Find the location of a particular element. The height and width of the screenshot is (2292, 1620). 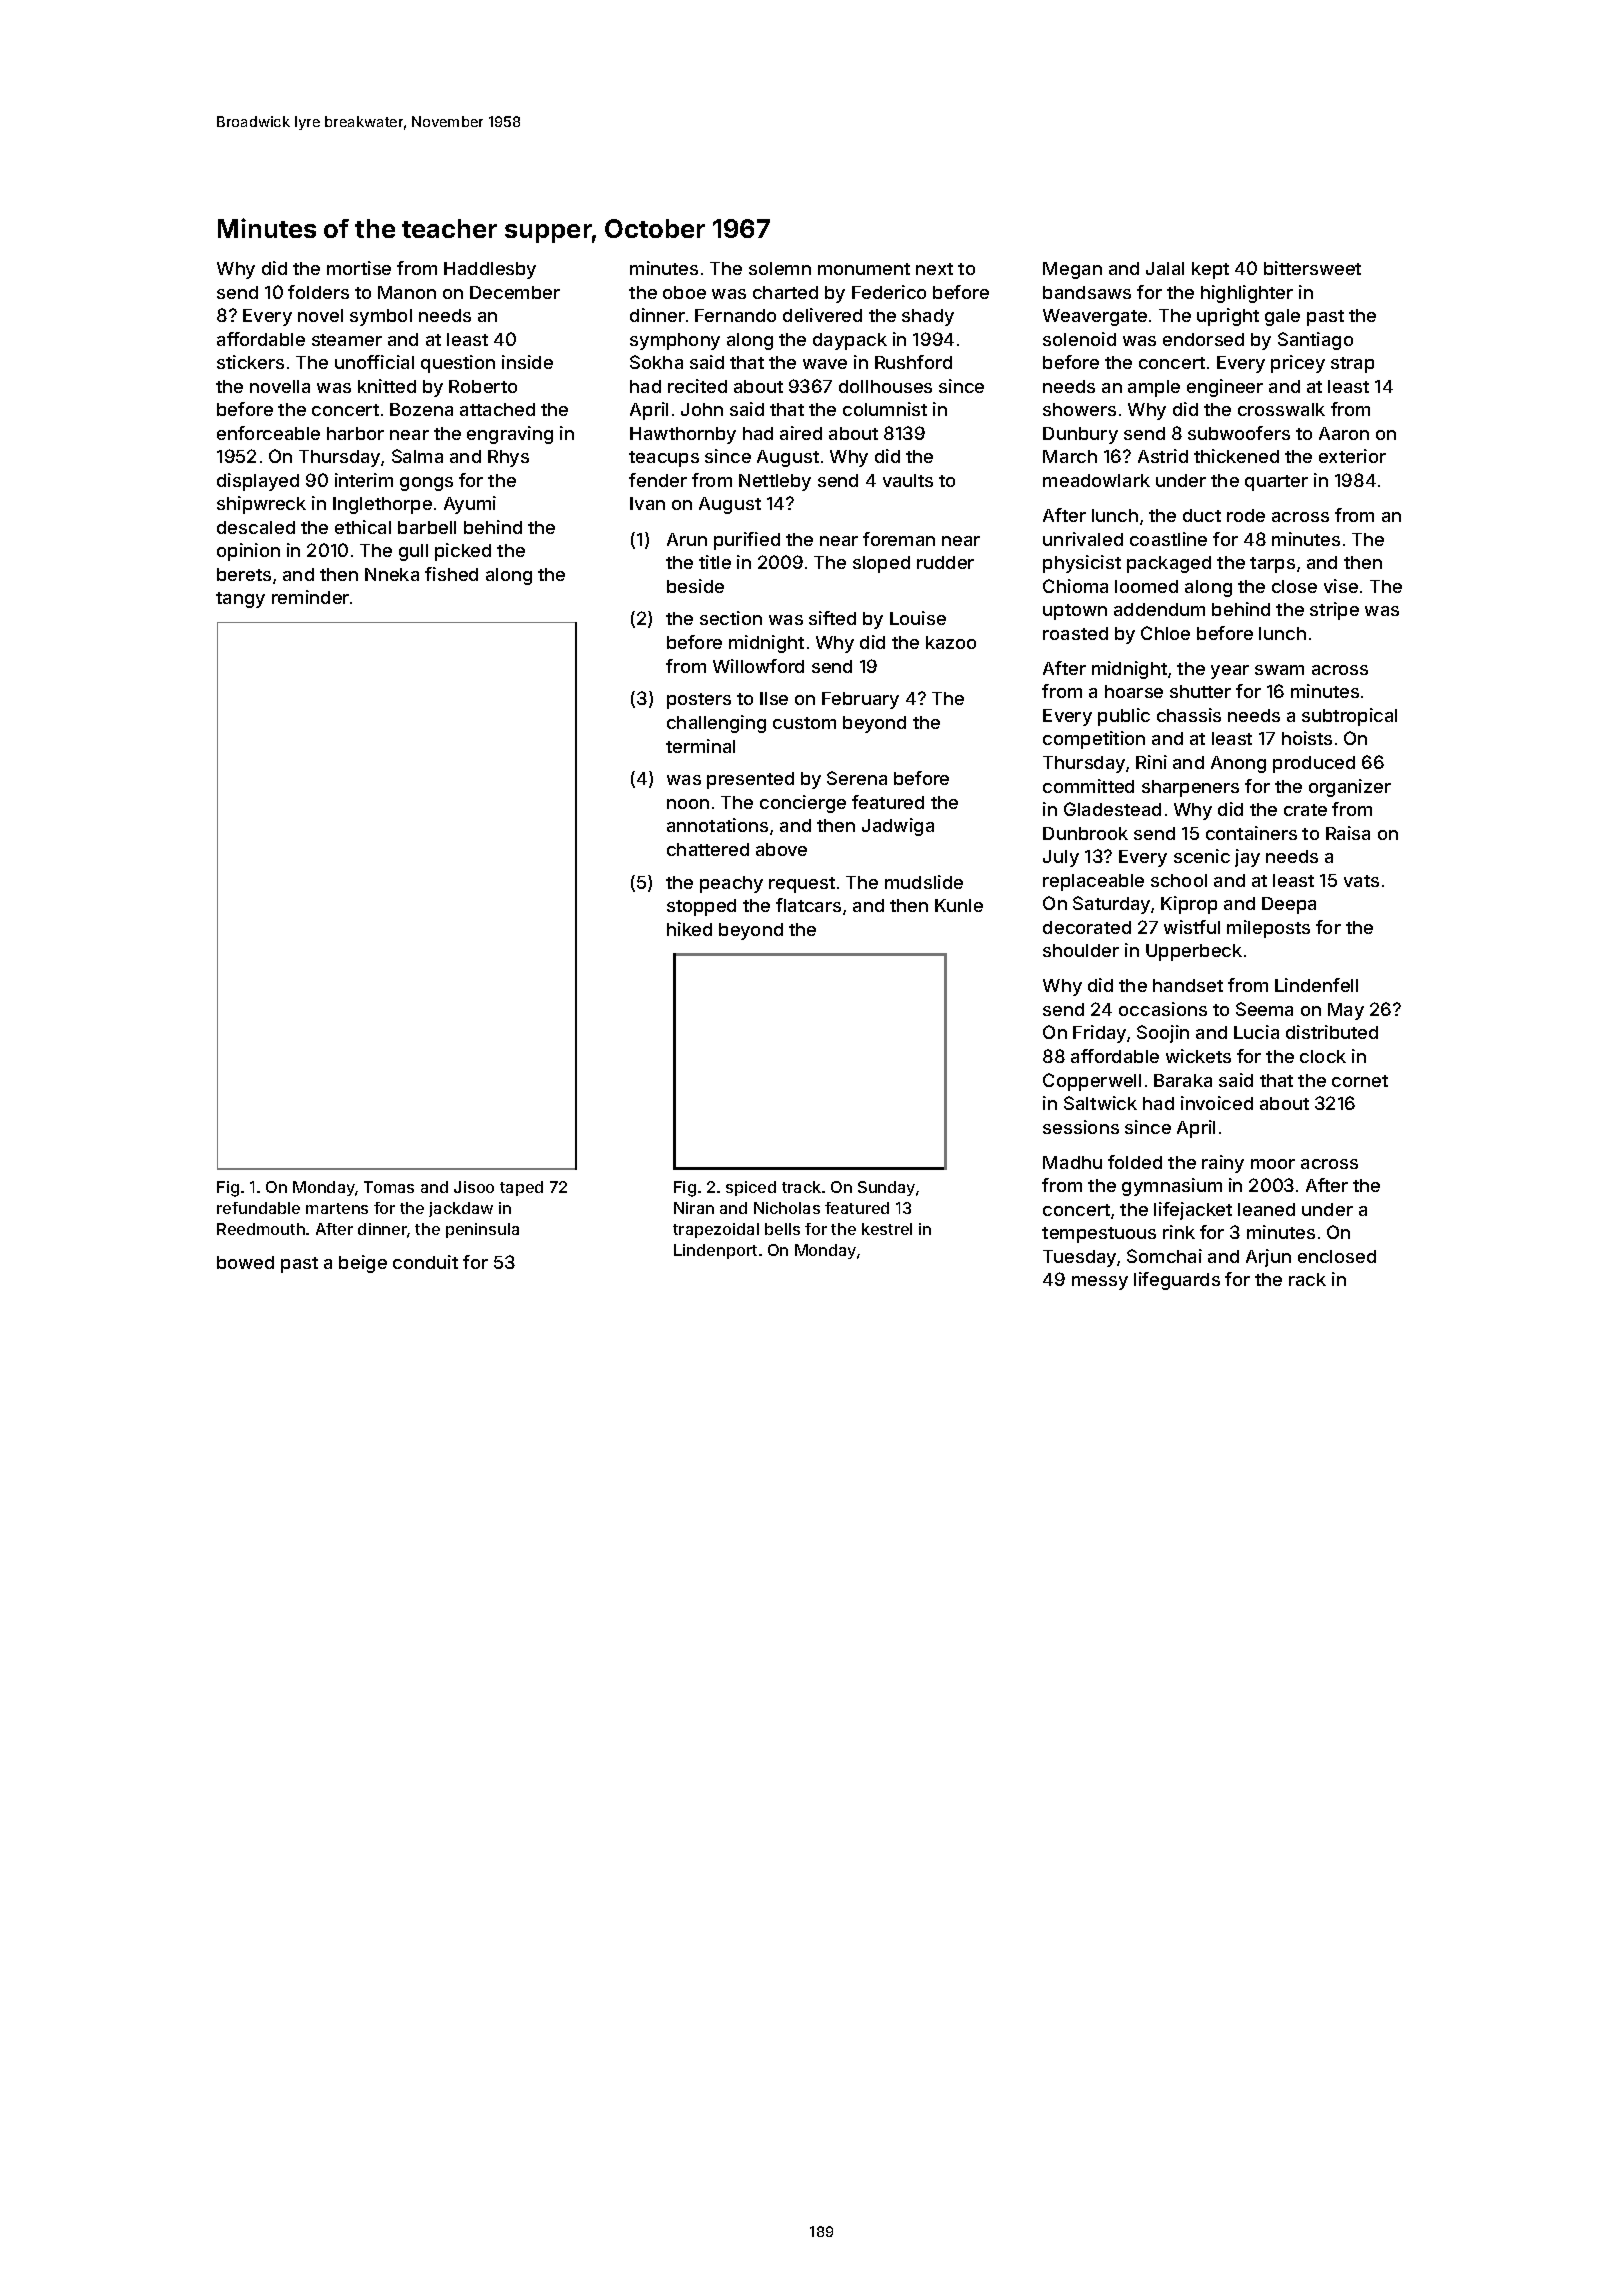

conduit is located at coordinates (425, 1262).
